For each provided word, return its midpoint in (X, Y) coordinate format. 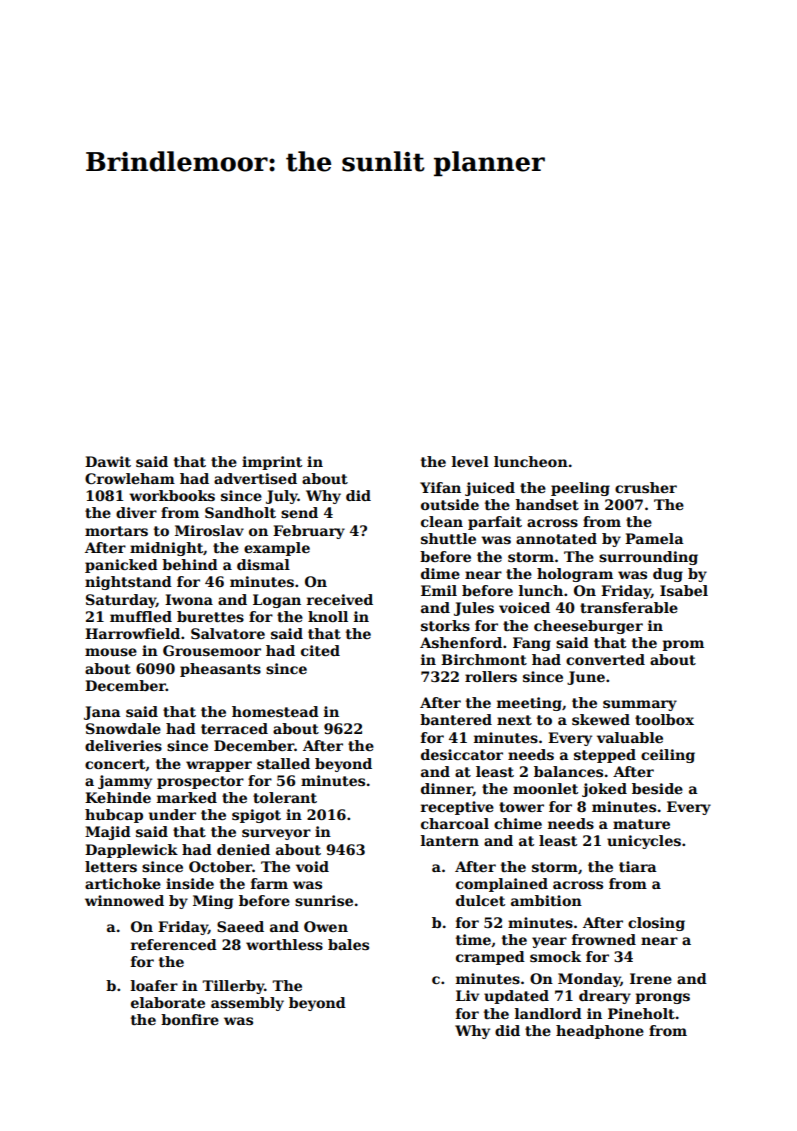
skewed (601, 719)
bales (348, 944)
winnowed (124, 900)
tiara (638, 866)
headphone (600, 1032)
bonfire (190, 1019)
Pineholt (641, 1013)
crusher (646, 487)
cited (320, 650)
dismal (263, 564)
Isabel (684, 590)
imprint (272, 463)
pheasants (220, 670)
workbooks (172, 495)
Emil (439, 590)
